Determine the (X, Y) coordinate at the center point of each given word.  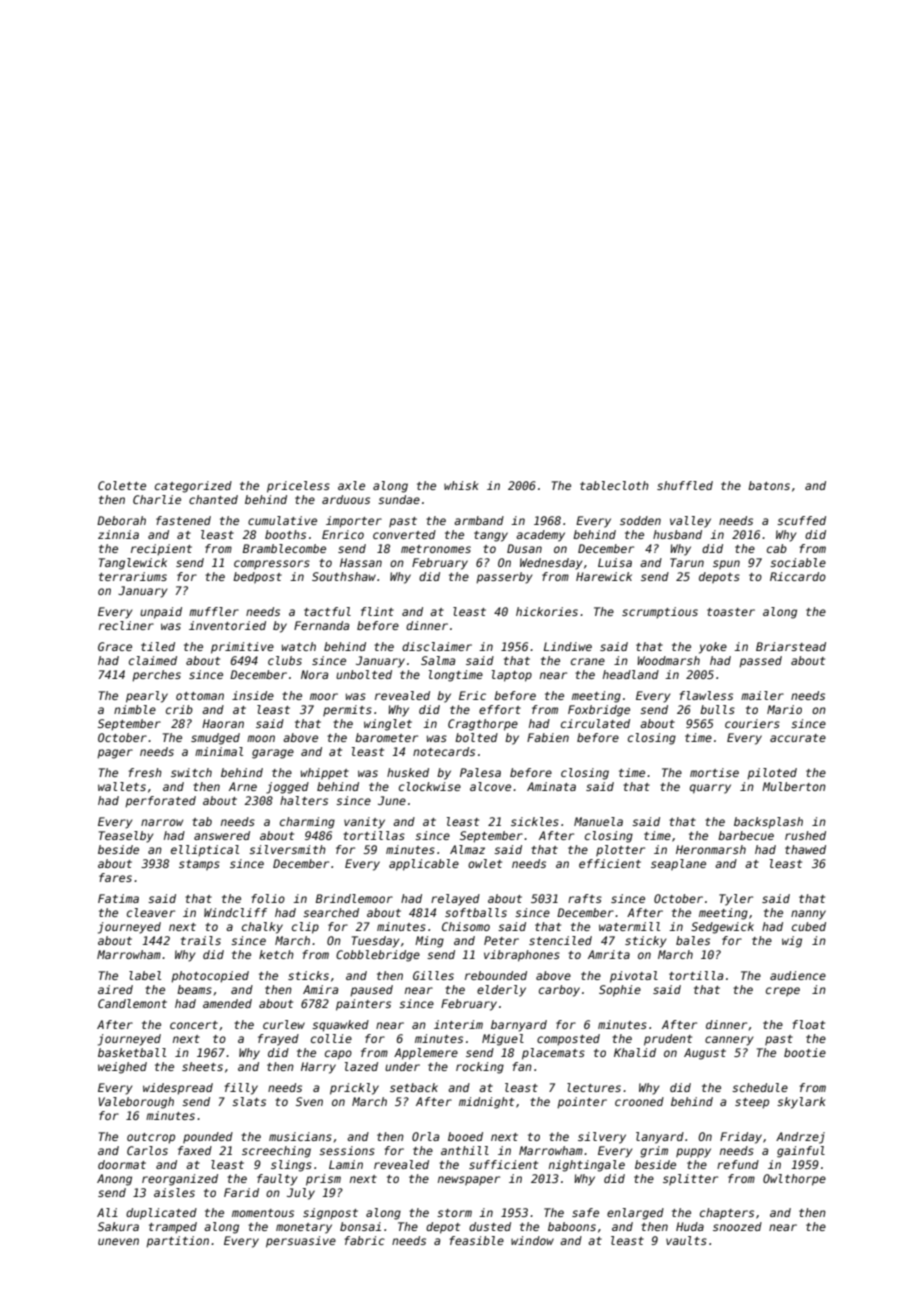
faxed (195, 1150)
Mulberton (794, 786)
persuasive (301, 1242)
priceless (298, 487)
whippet (325, 774)
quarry (710, 789)
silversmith (287, 849)
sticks (308, 975)
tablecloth (614, 485)
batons (769, 485)
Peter (501, 940)
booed (465, 1136)
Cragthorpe (483, 725)
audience (798, 975)
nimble (135, 709)
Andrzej (800, 1138)
